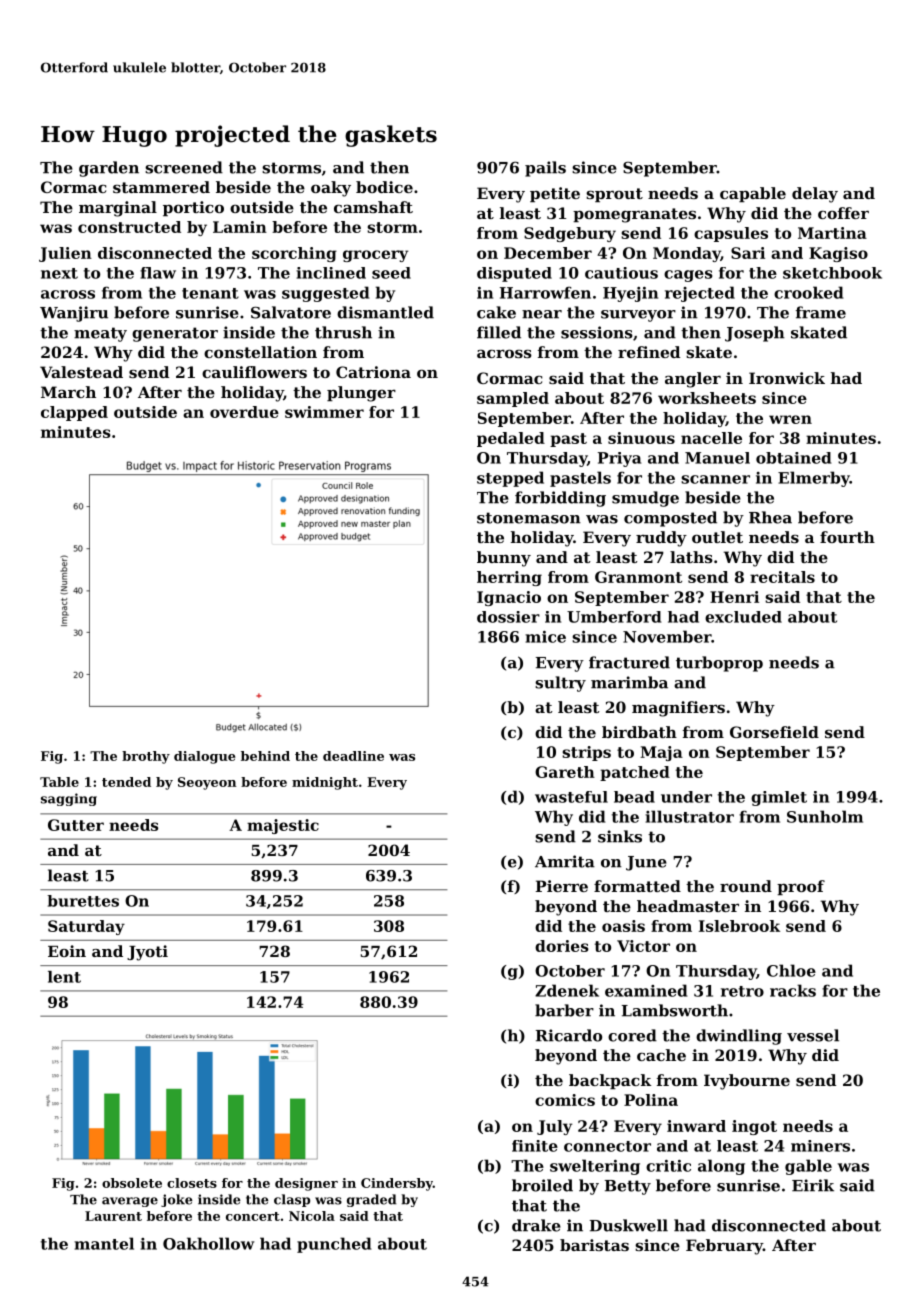  Describe the element at coordinates (847, 537) in the screenshot. I see `fourth` at that location.
